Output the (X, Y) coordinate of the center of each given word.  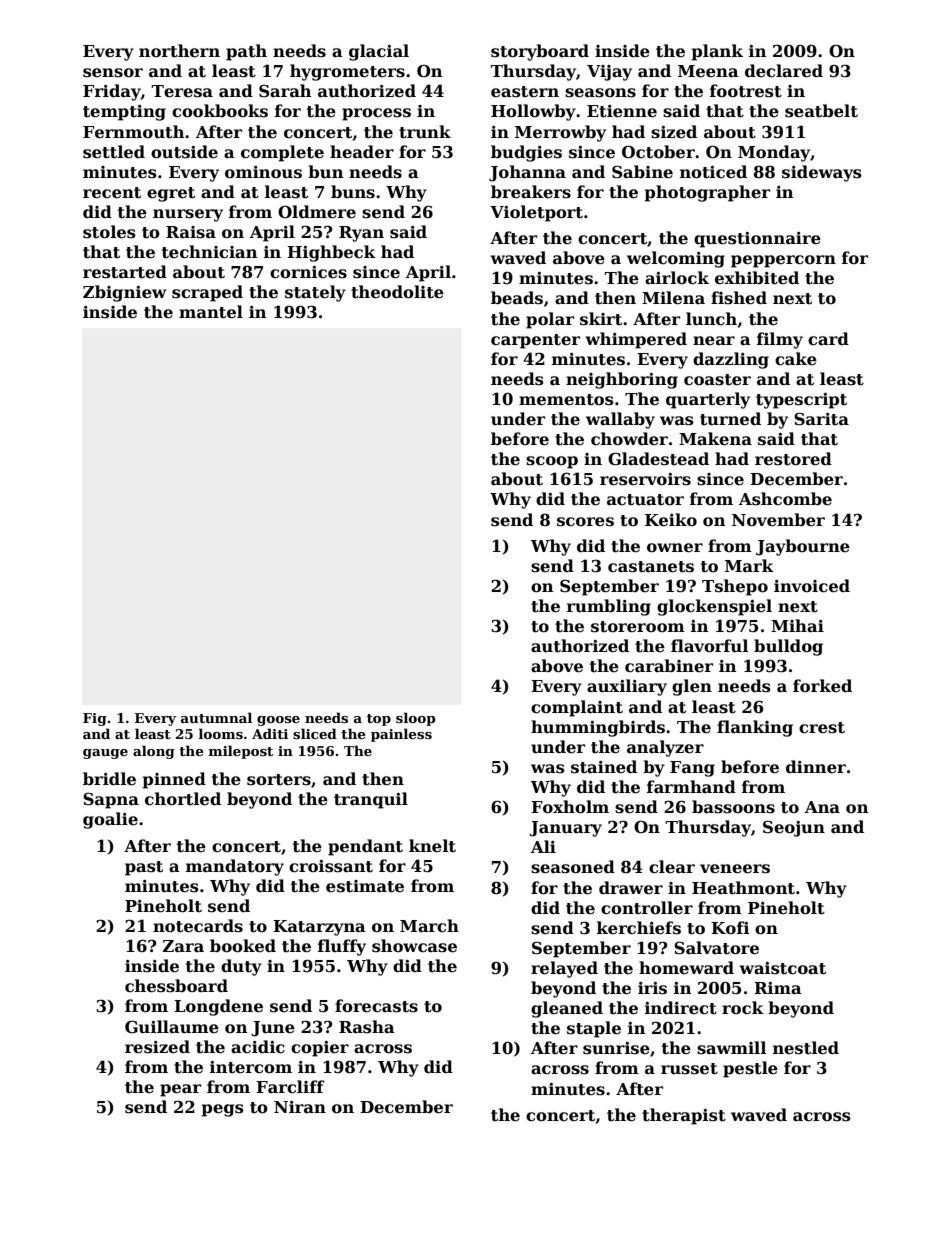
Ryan (361, 234)
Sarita (821, 419)
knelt (432, 846)
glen (692, 687)
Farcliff (290, 1087)
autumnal (216, 717)
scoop (552, 462)
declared (784, 71)
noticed (713, 172)
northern (179, 51)
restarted (125, 272)
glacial (379, 52)
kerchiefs (639, 928)
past (144, 868)
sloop (415, 719)
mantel (211, 312)
